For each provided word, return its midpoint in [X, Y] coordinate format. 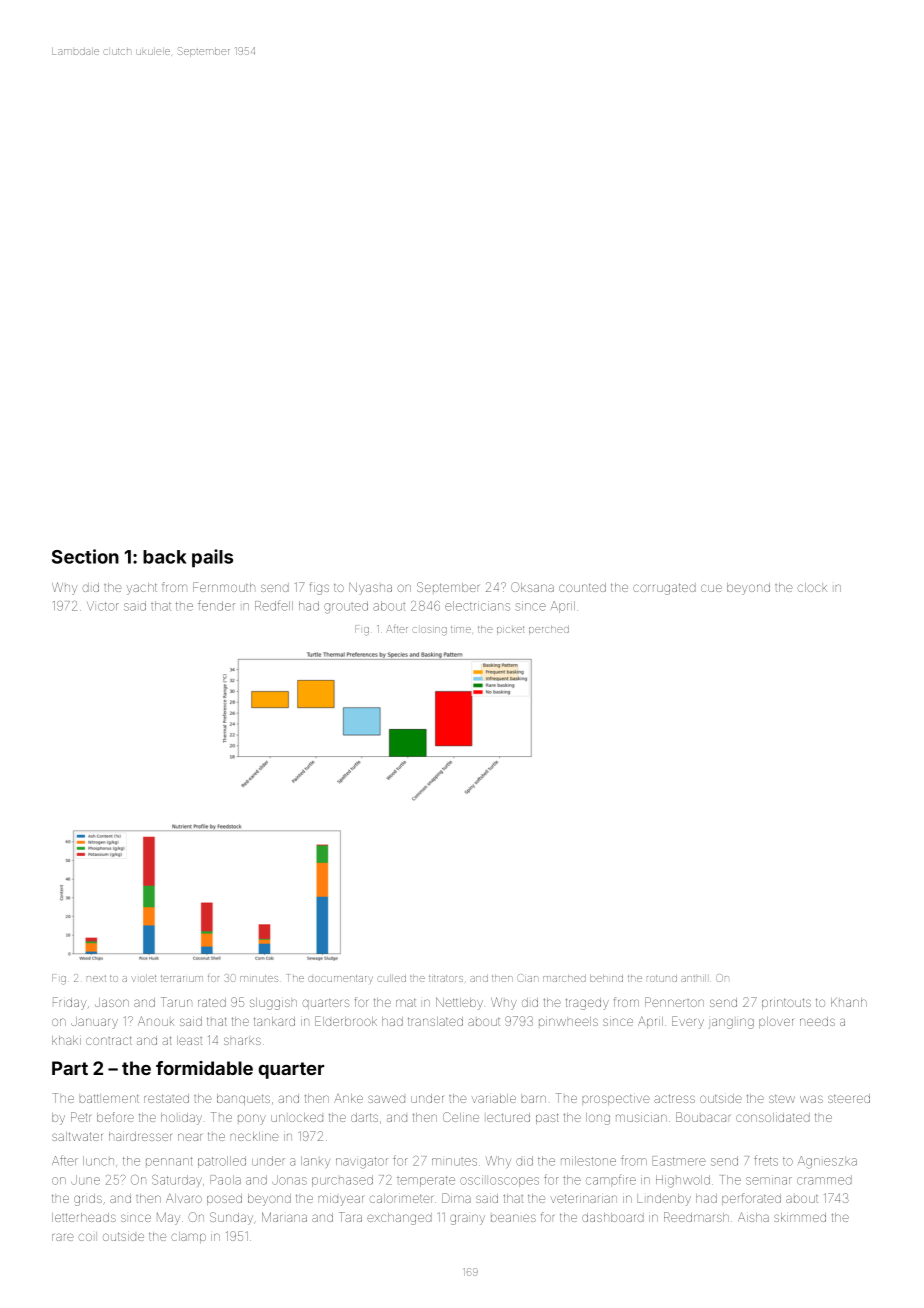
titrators [446, 978]
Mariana [284, 1217]
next [96, 979]
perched [549, 630]
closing [429, 631]
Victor [103, 606]
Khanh [849, 1002]
